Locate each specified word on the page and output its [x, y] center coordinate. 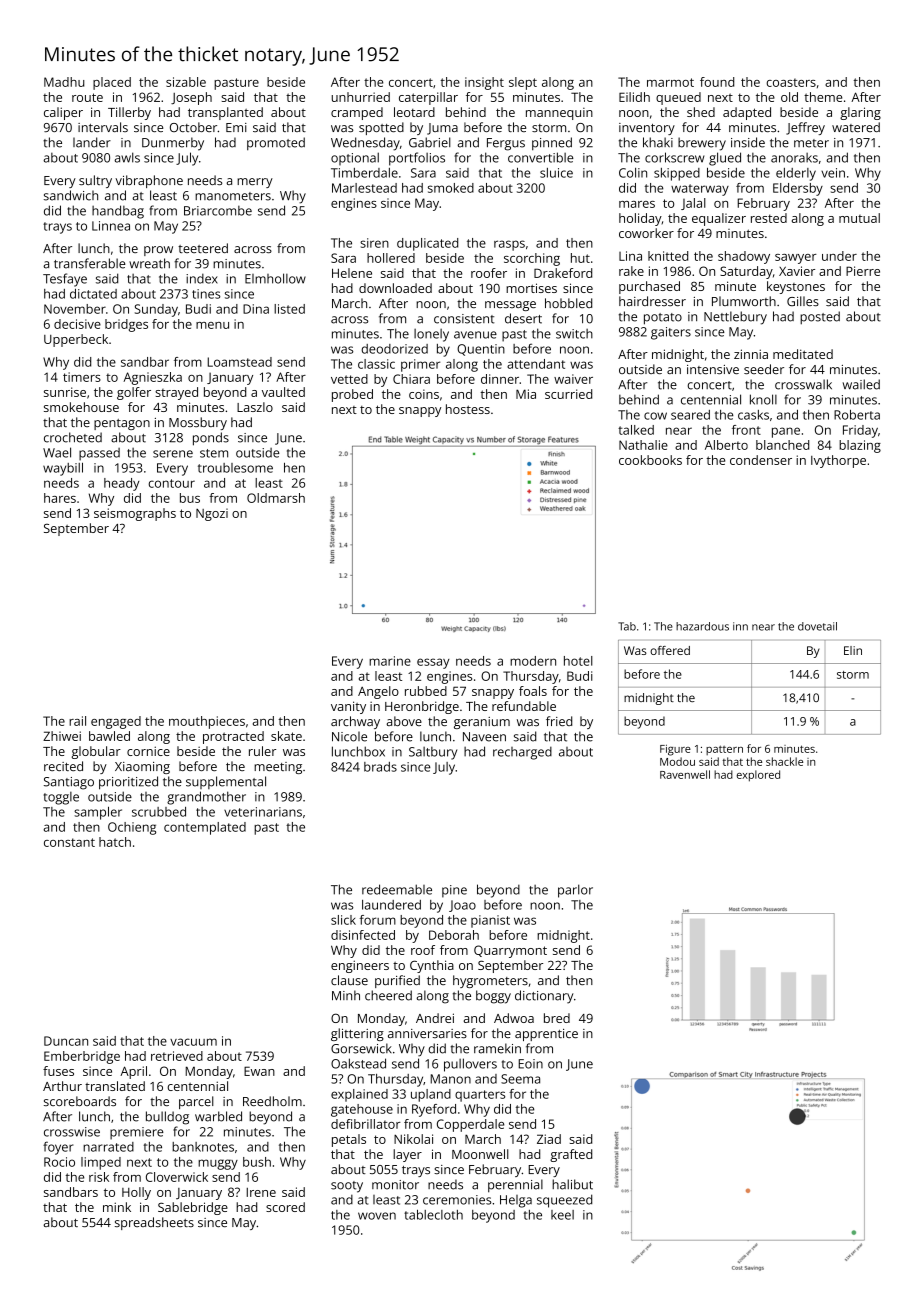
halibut [572, 1184]
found [717, 82]
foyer [58, 1148]
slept [523, 83]
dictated [93, 294]
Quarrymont [510, 951]
